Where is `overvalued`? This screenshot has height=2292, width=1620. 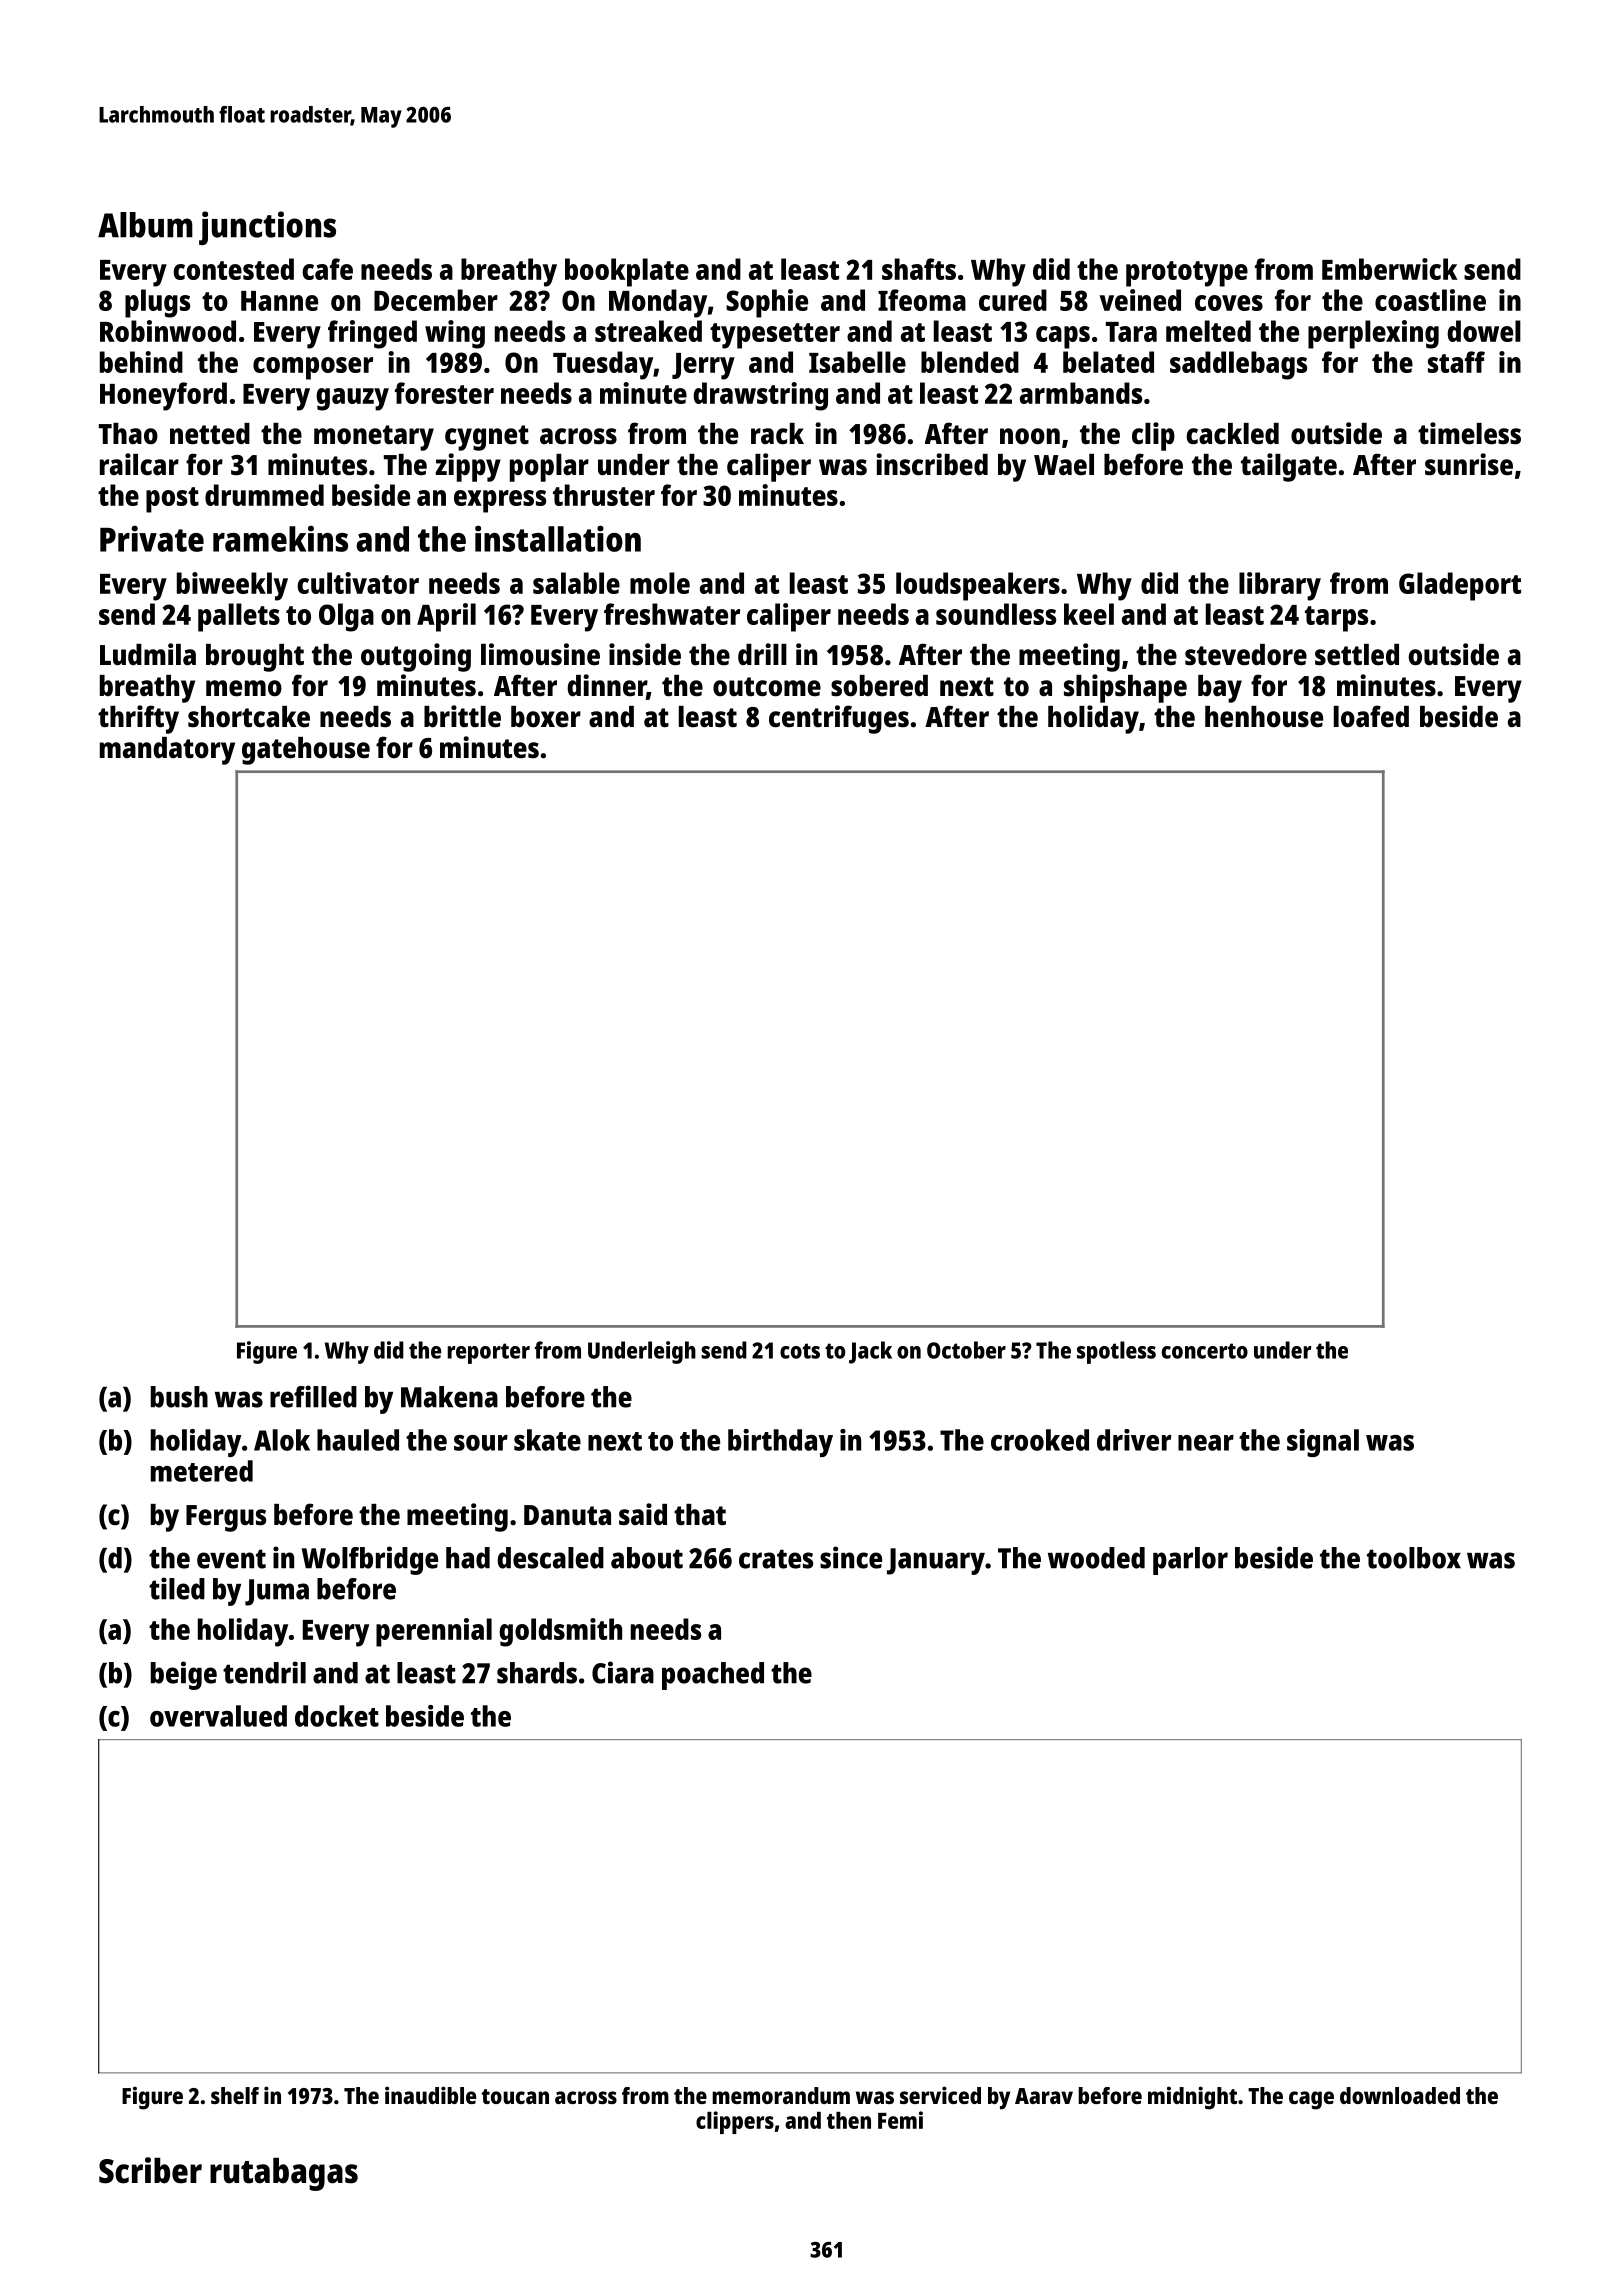
overvalued is located at coordinates (218, 1716).
